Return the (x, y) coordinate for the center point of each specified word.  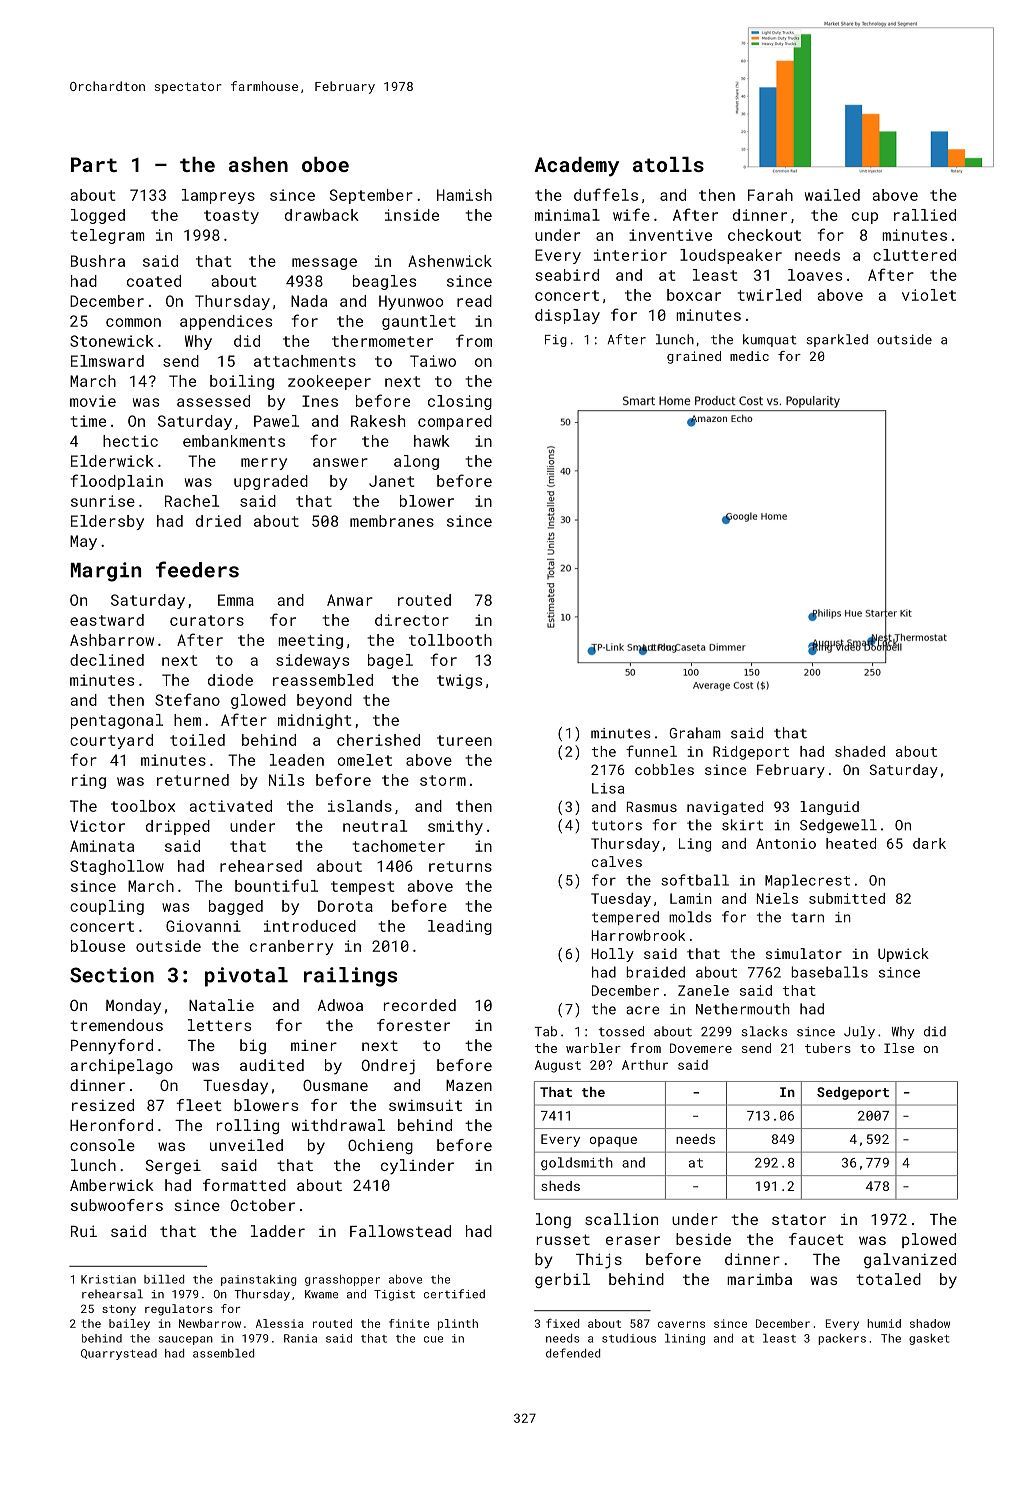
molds (690, 917)
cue (433, 1339)
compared (455, 422)
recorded (420, 1005)
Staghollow (117, 867)
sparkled (837, 340)
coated (154, 281)
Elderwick (112, 461)
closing (460, 402)
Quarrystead (119, 1354)
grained (694, 357)
